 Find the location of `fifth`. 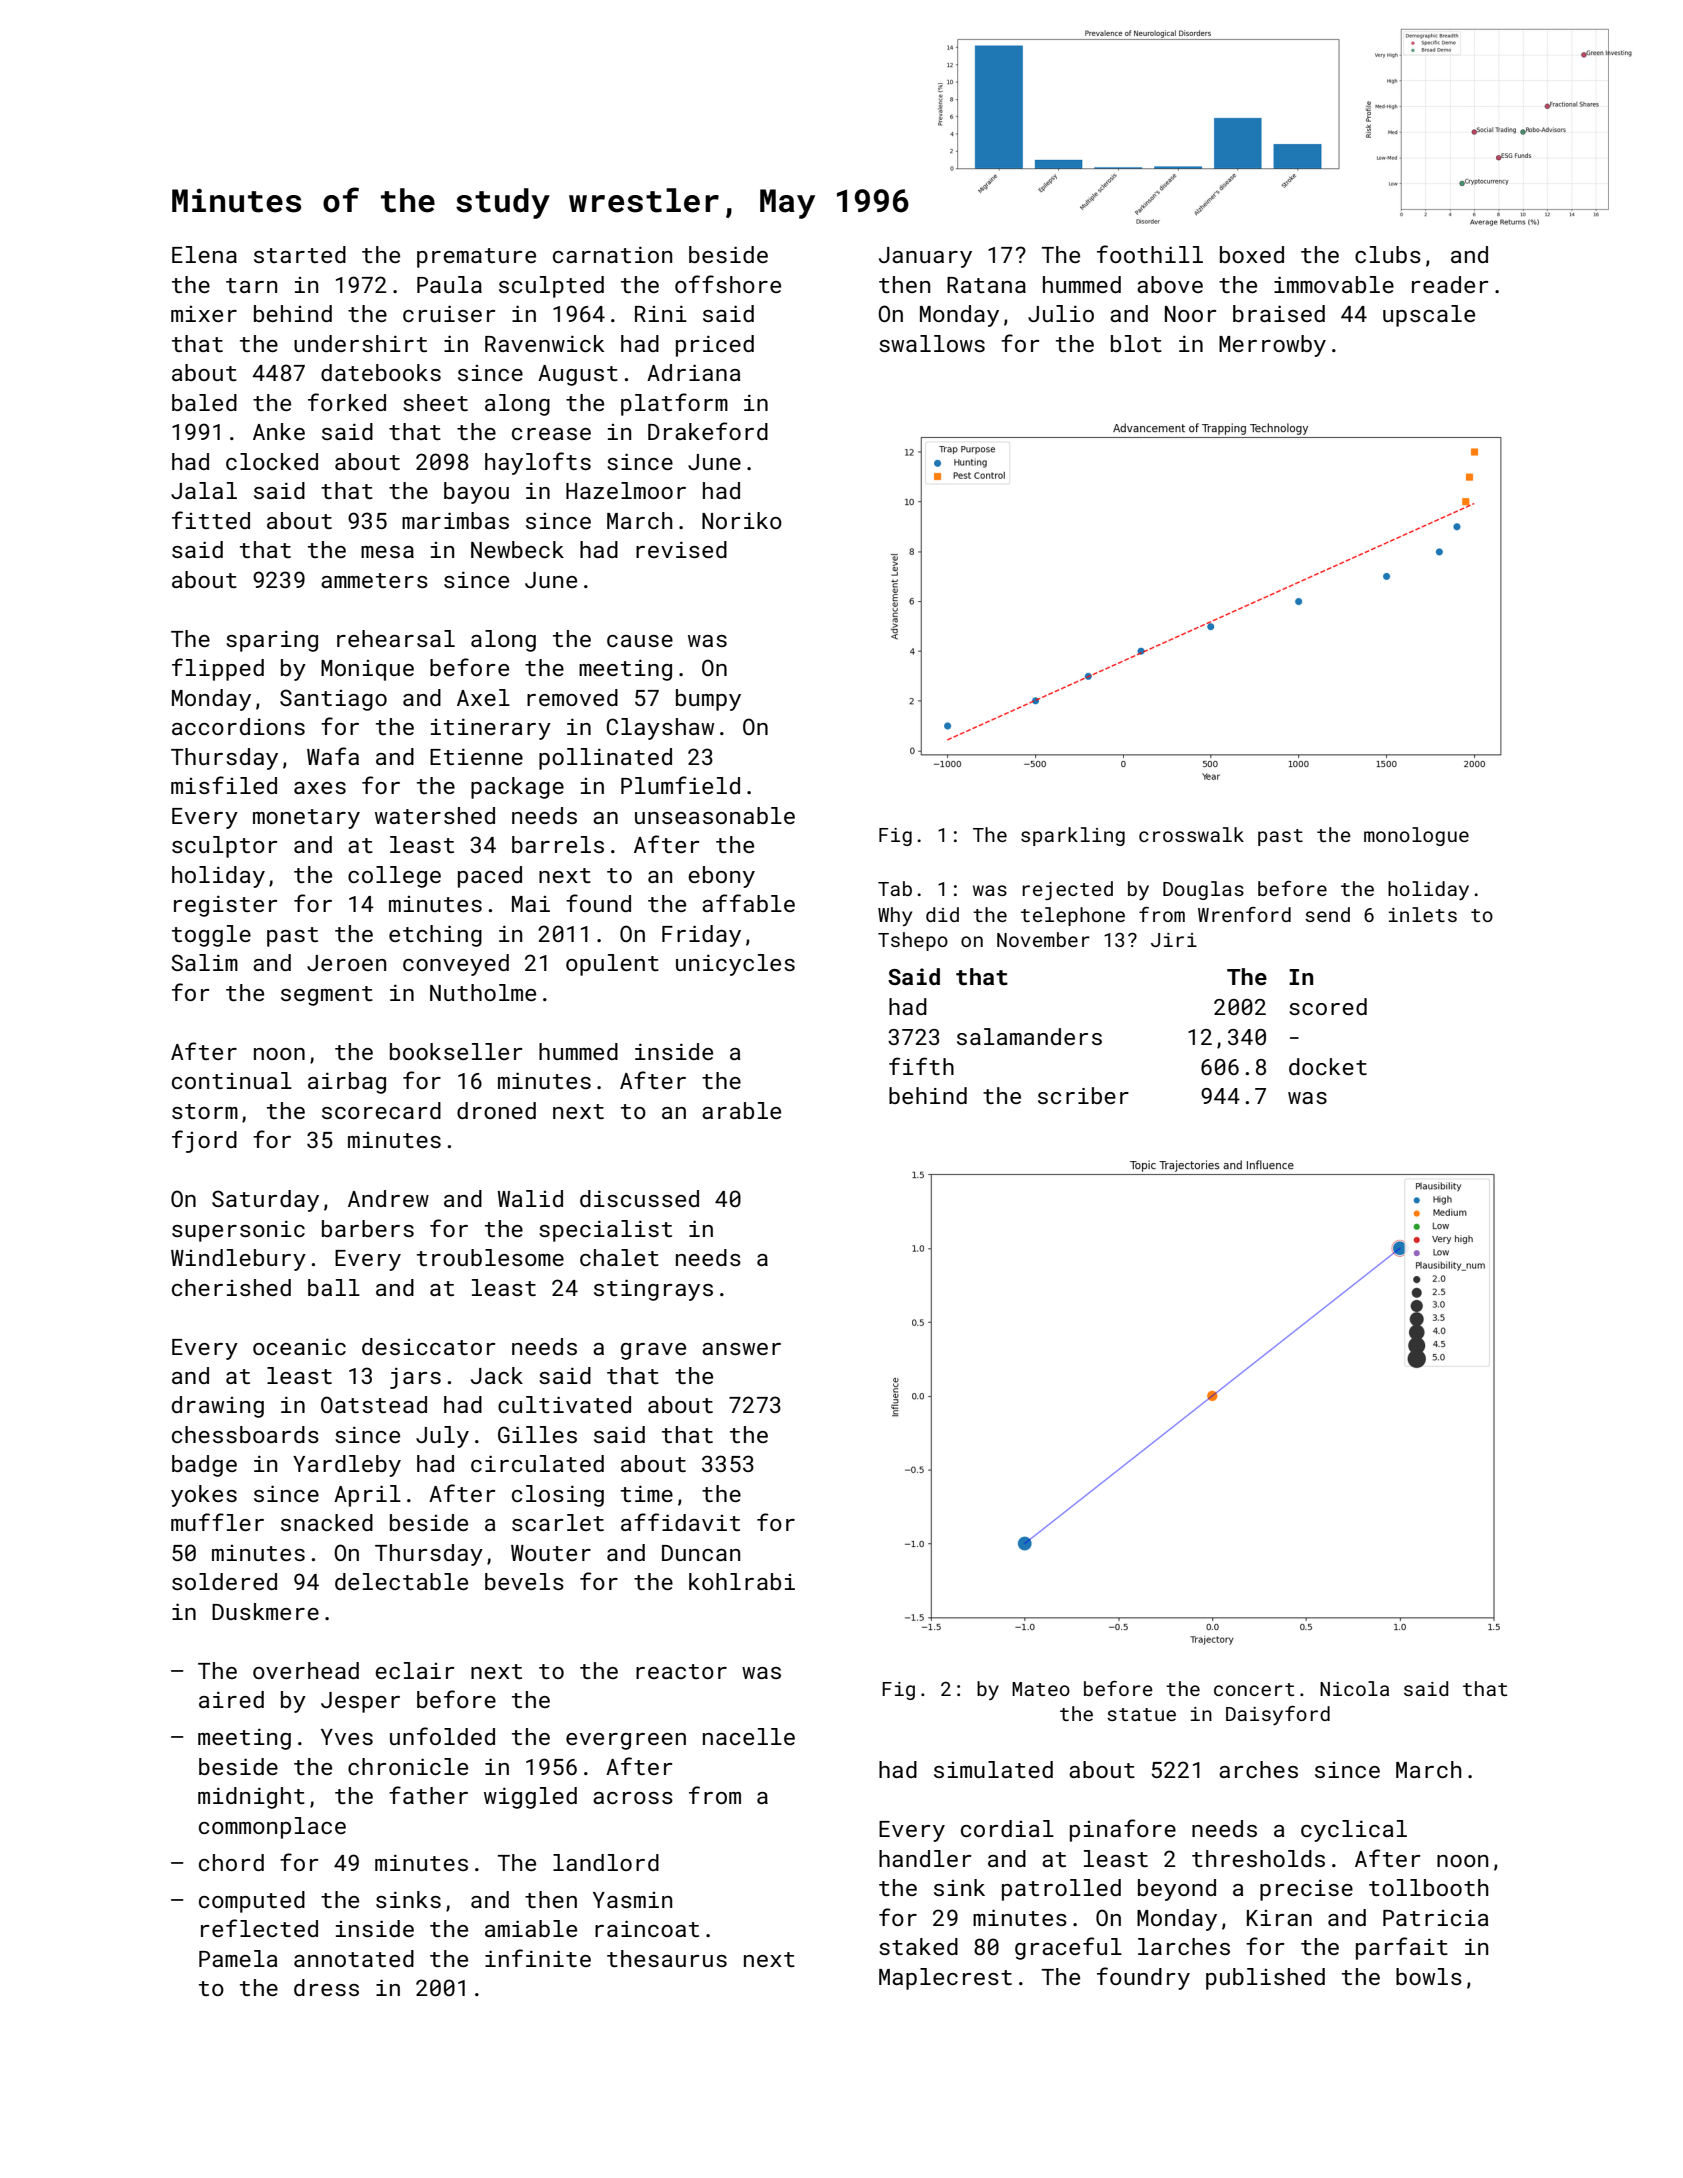

fifth is located at coordinates (921, 1066).
